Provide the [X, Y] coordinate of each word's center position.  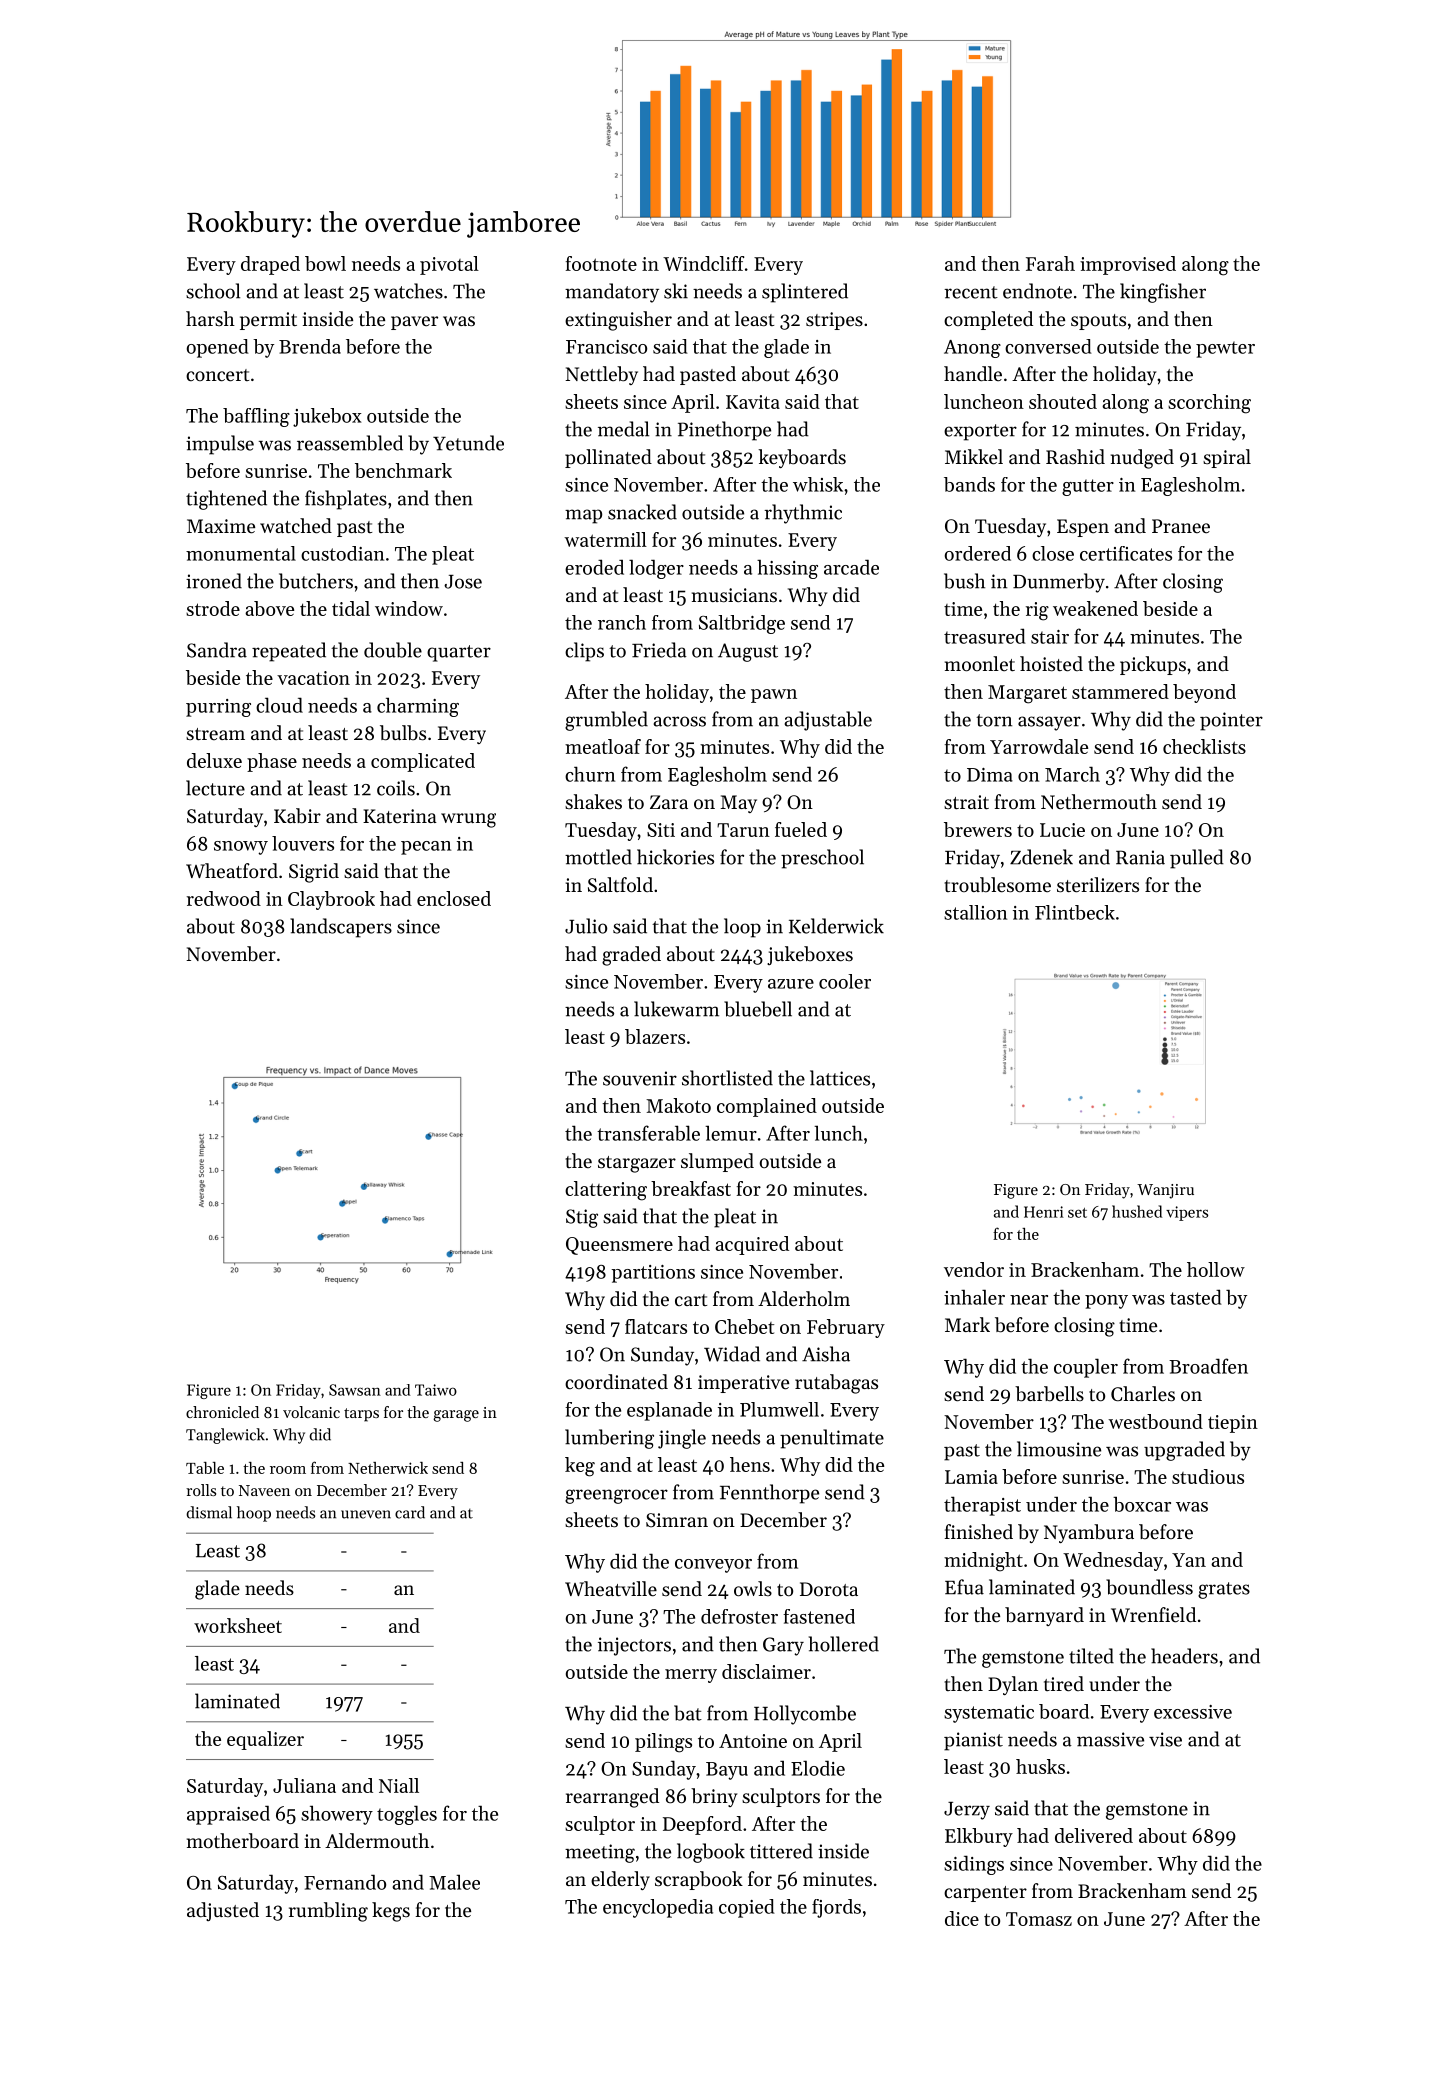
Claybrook [331, 900]
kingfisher [1163, 293]
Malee [454, 1882]
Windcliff [703, 263]
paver [414, 323]
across [680, 721]
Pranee [1181, 526]
